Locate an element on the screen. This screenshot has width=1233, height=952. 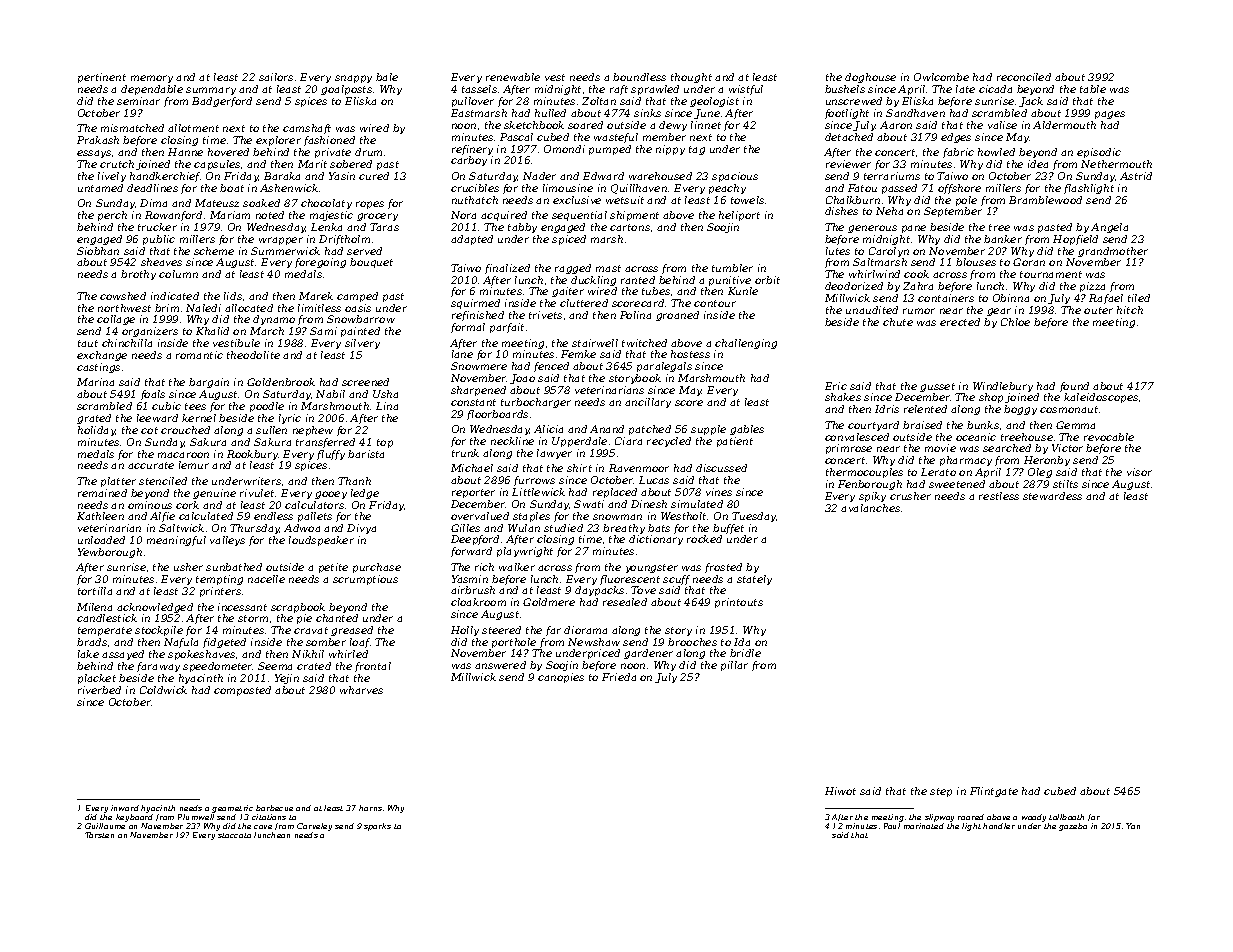
sporks is located at coordinates (377, 827).
